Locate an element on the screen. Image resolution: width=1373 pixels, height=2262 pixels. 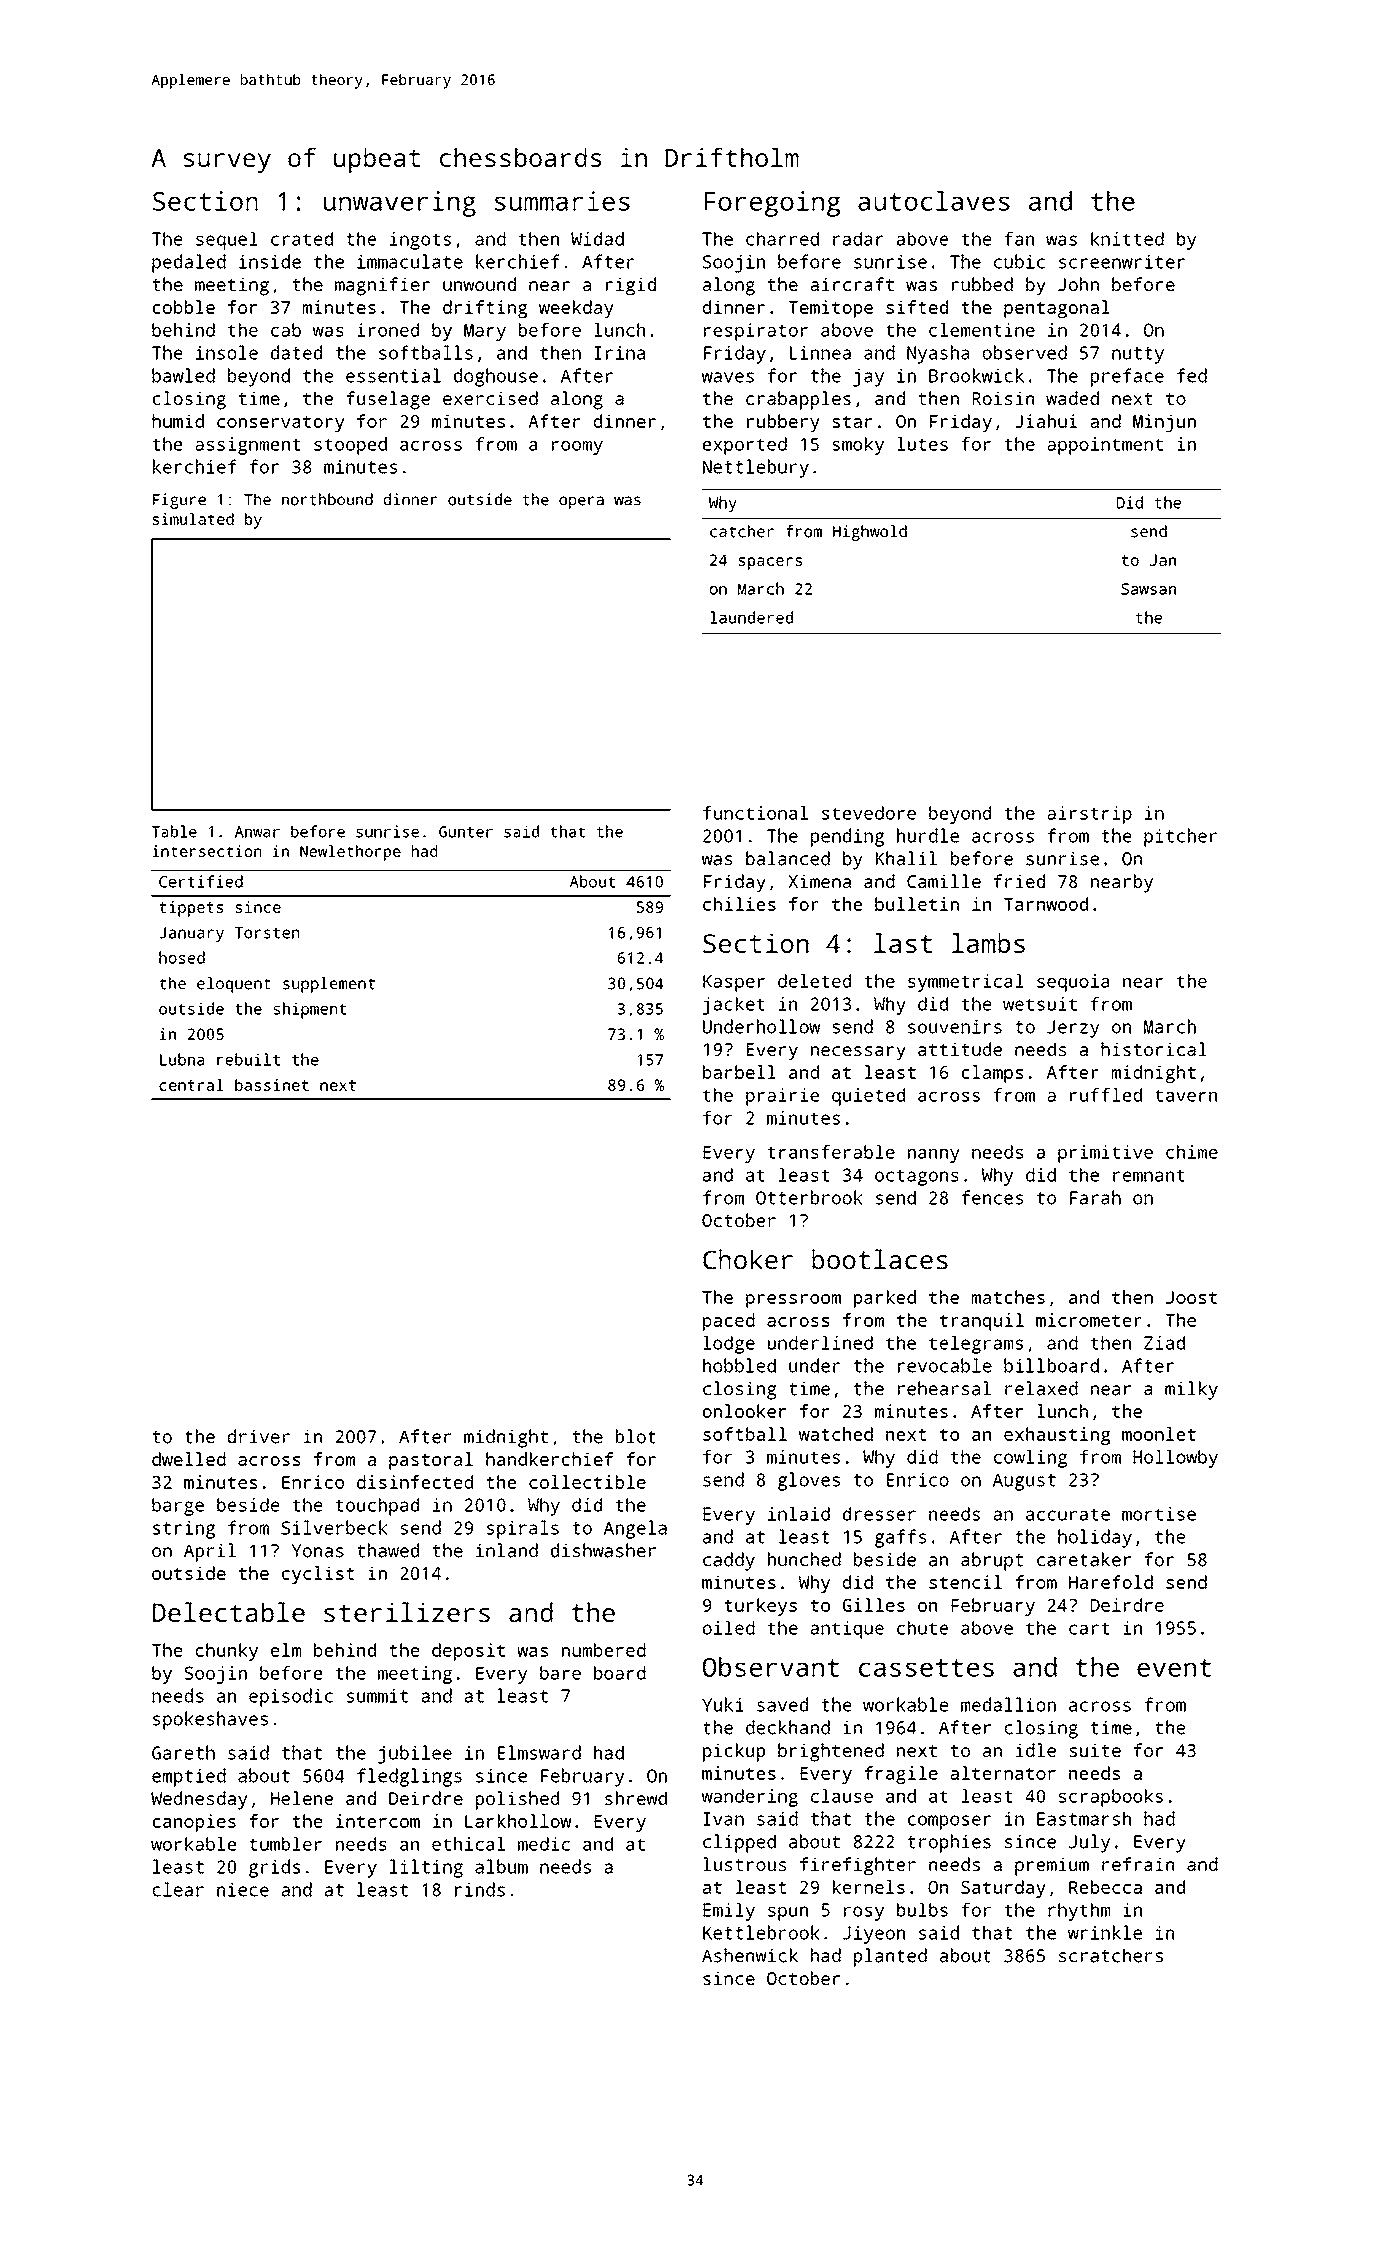
niece is located at coordinates (243, 1889).
